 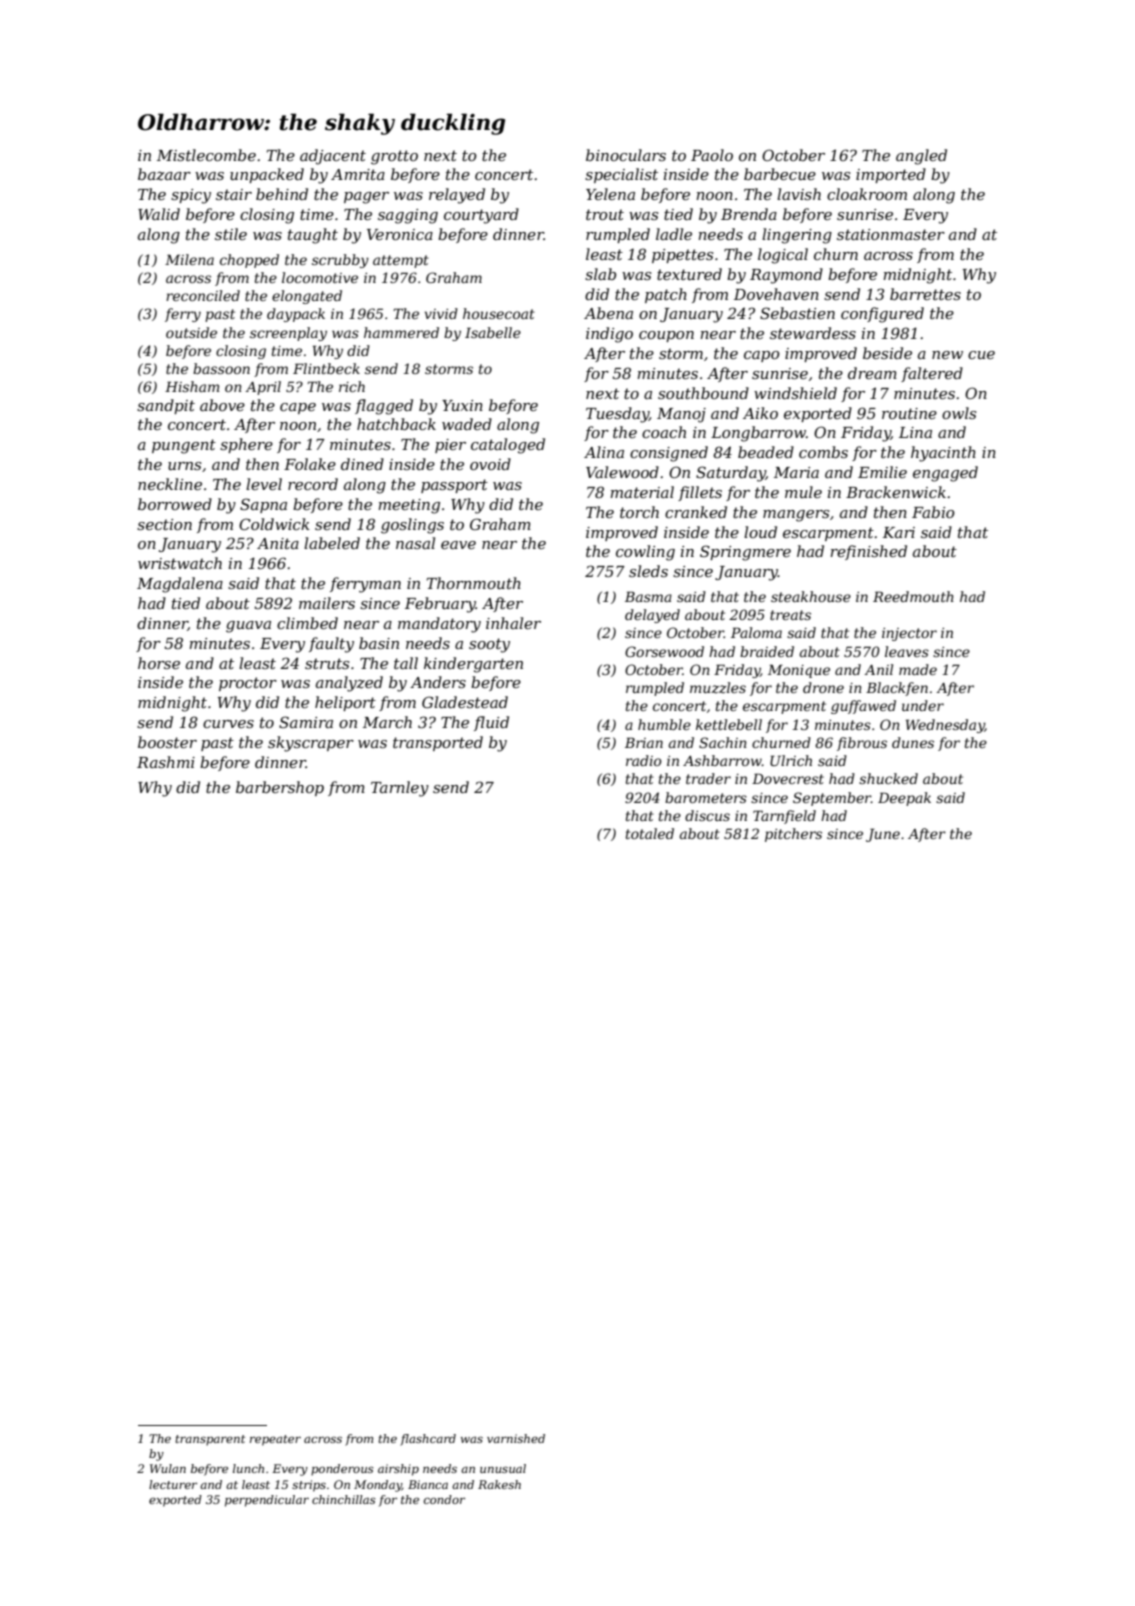 I want to click on June, so click(x=883, y=835).
